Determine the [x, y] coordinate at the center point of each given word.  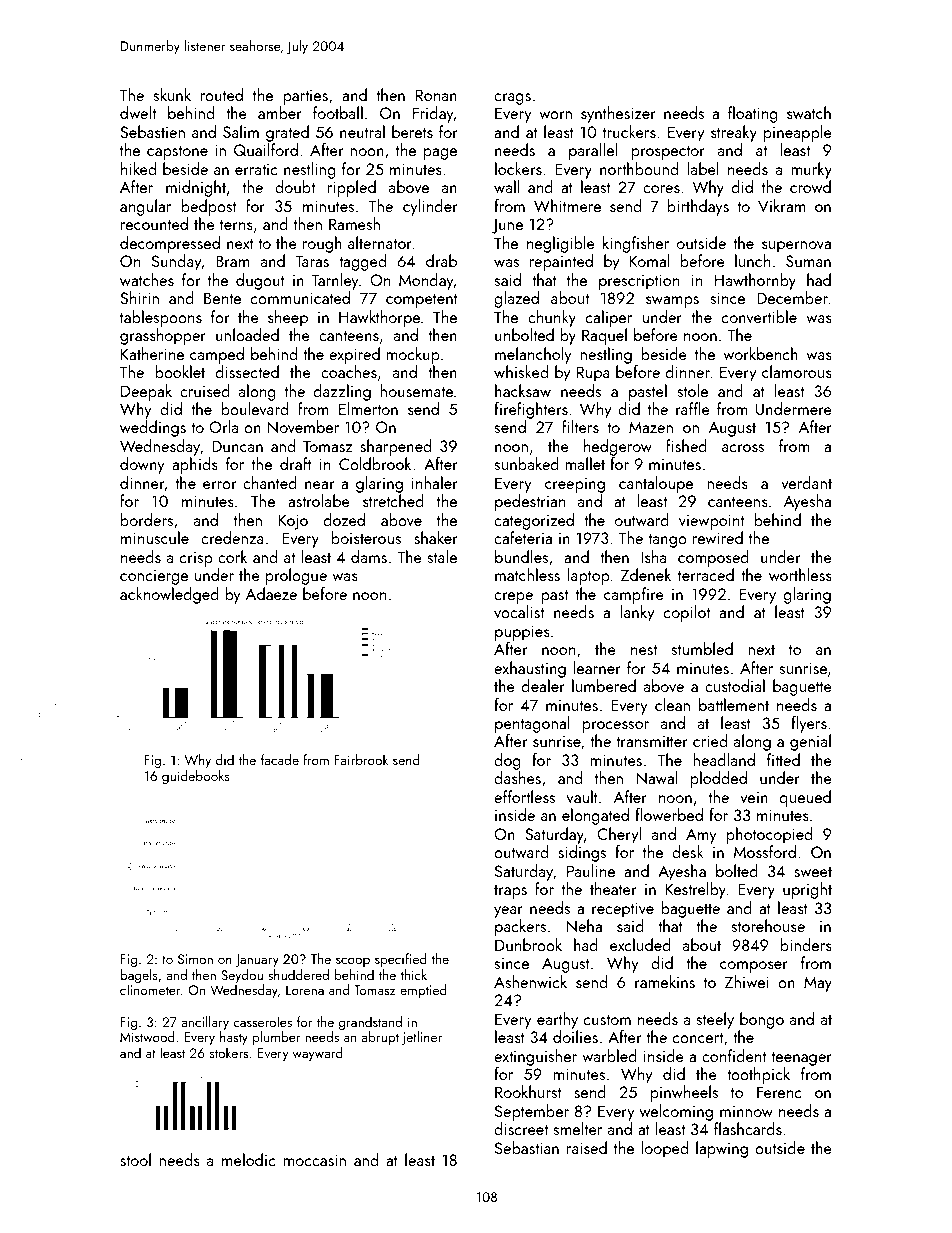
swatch [809, 112]
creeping [575, 485]
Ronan [436, 95]
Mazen [651, 427]
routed [222, 94]
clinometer [150, 989]
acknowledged [169, 595]
